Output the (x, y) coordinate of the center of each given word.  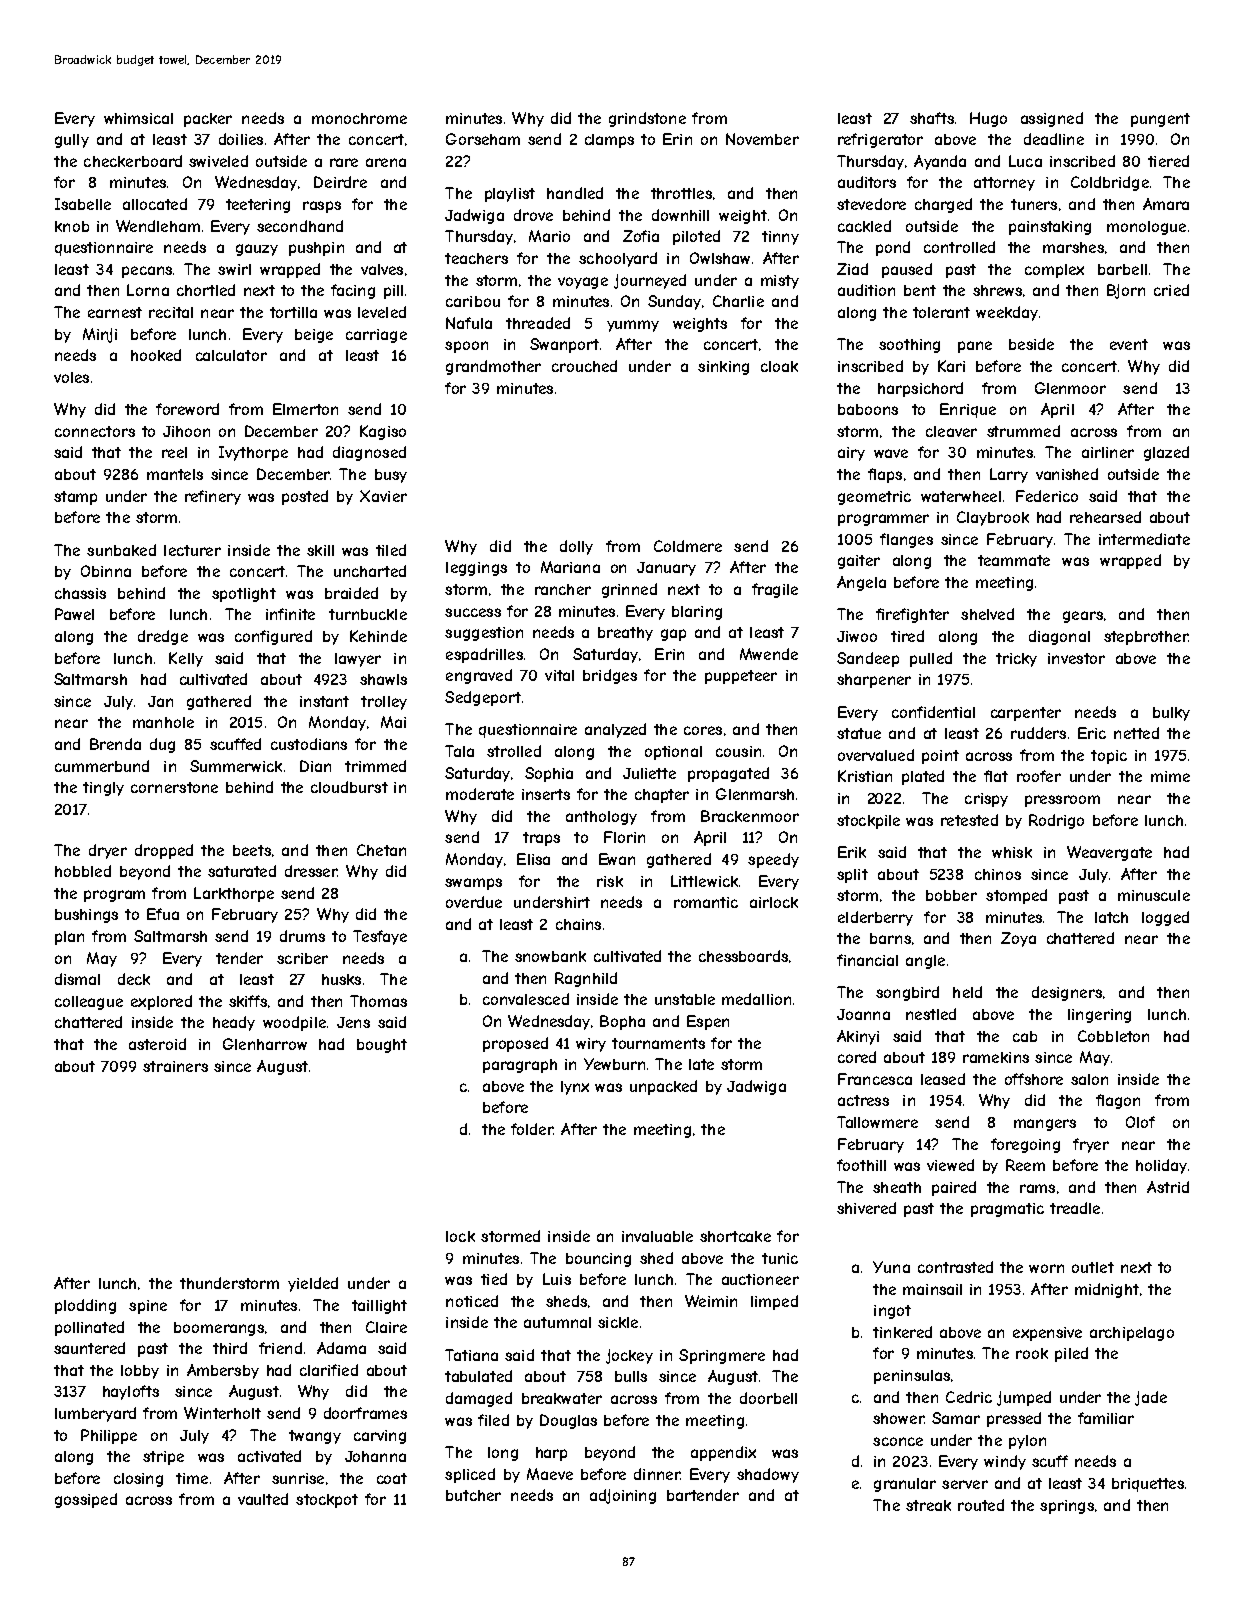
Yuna (891, 1267)
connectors (95, 431)
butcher (473, 1495)
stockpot (327, 1501)
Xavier (383, 496)
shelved (987, 614)
